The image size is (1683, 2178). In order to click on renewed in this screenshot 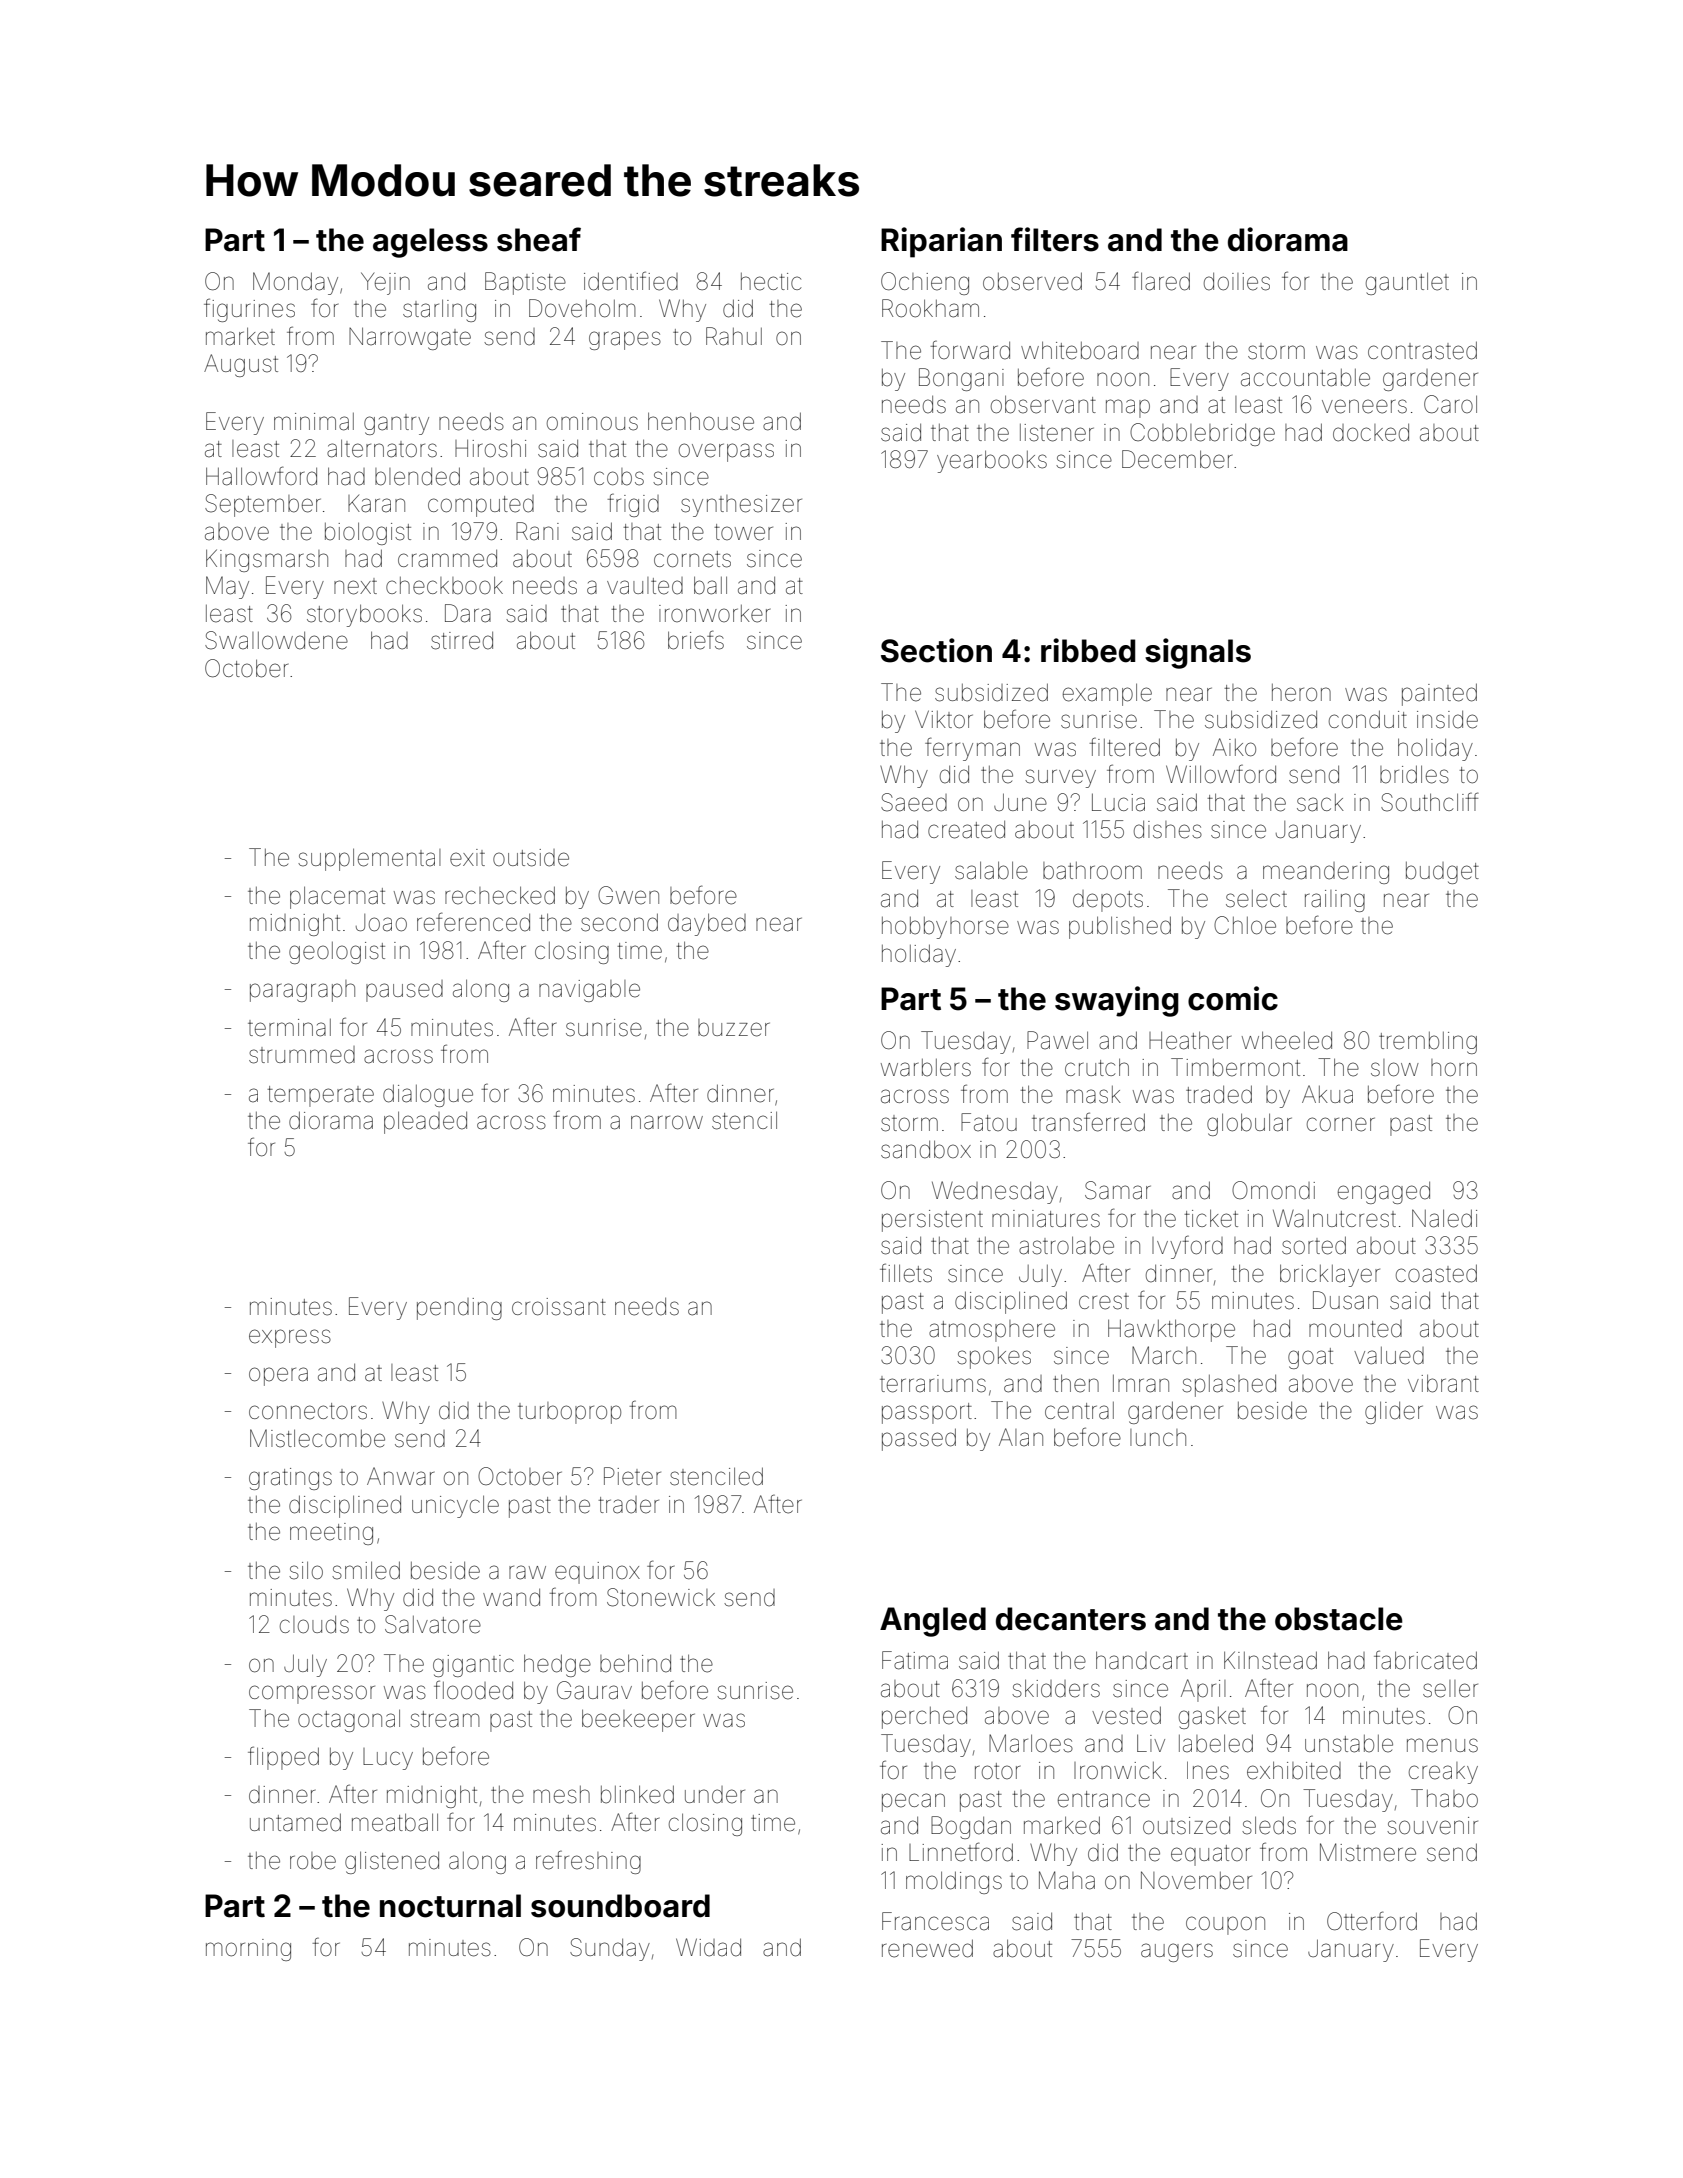, I will do `click(927, 1948)`.
